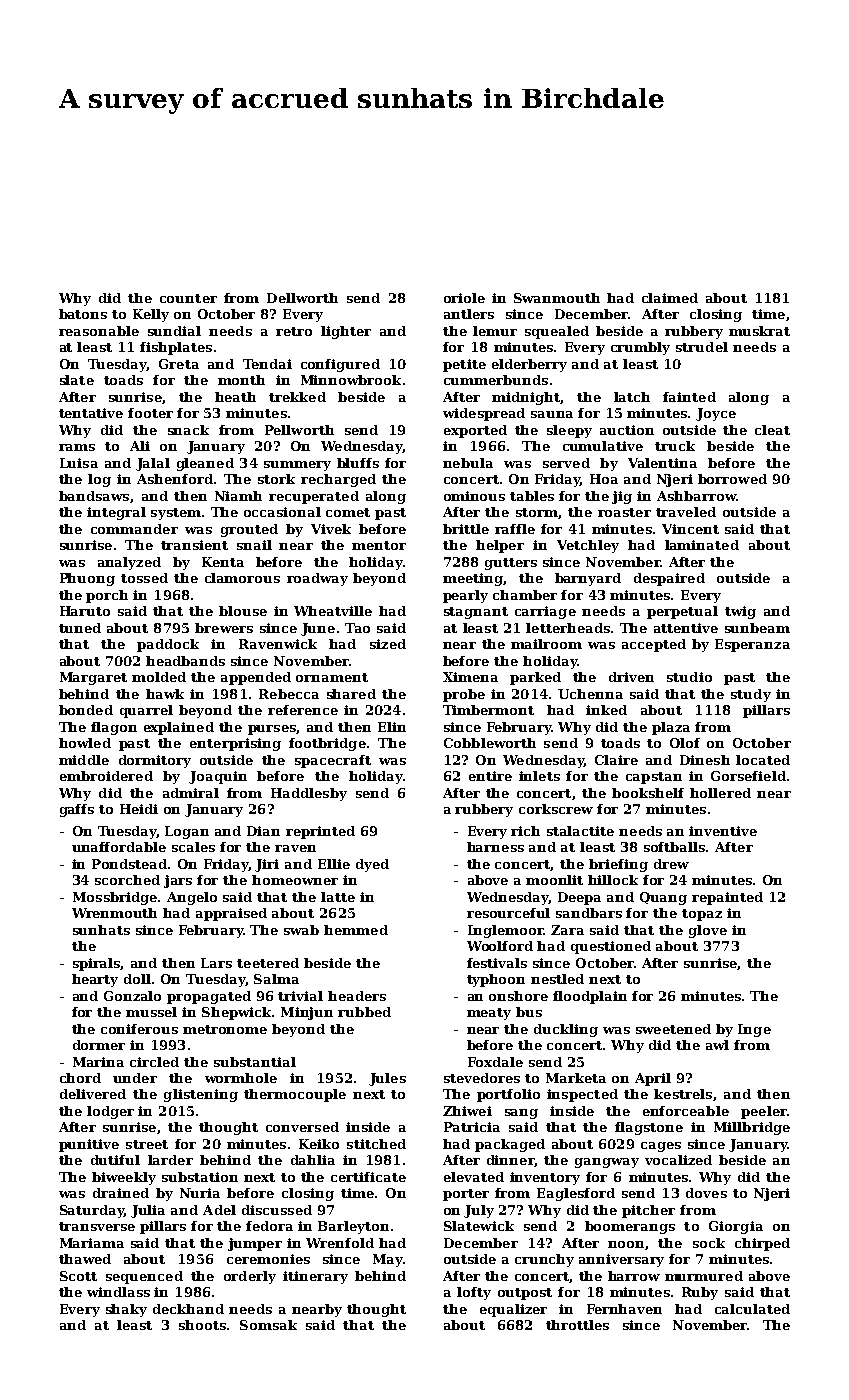  I want to click on chord, so click(80, 1078).
